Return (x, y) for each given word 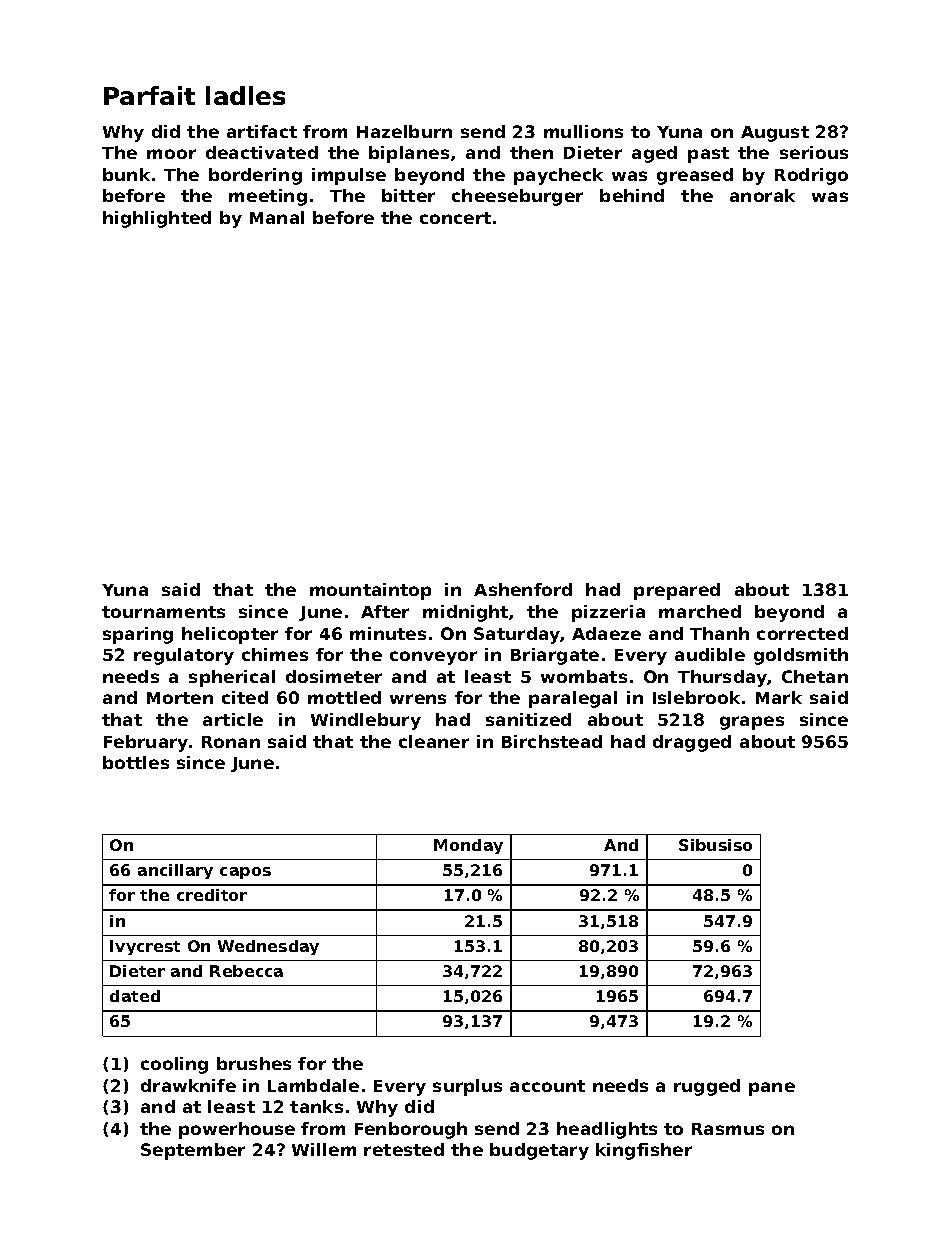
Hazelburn (404, 131)
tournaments (163, 612)
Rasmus (728, 1129)
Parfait (149, 95)
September (193, 1151)
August (775, 134)
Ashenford (523, 589)
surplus (467, 1087)
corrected (802, 633)
